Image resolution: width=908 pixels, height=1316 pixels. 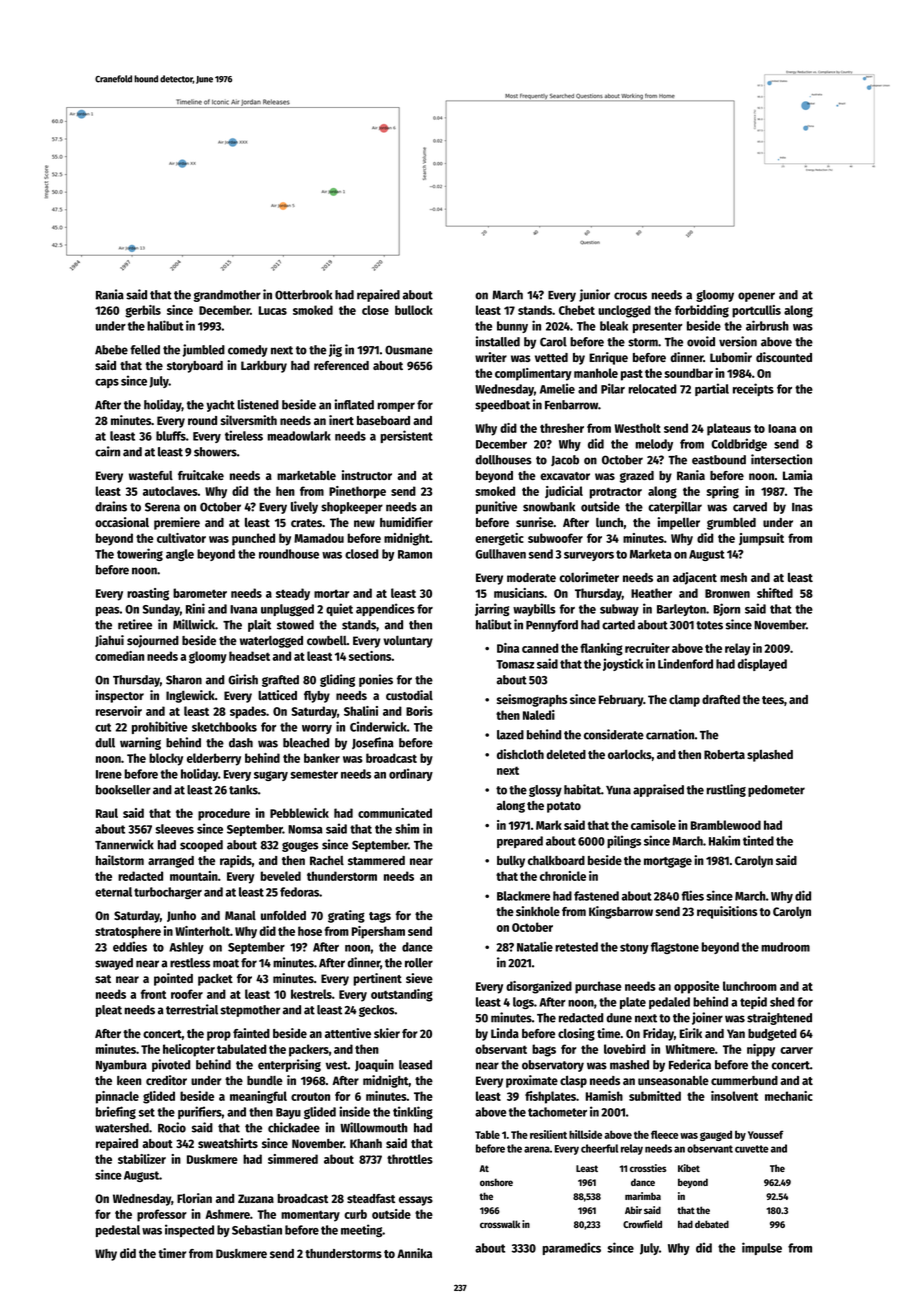 What do you see at coordinates (105, 743) in the image?
I see `dull` at bounding box center [105, 743].
